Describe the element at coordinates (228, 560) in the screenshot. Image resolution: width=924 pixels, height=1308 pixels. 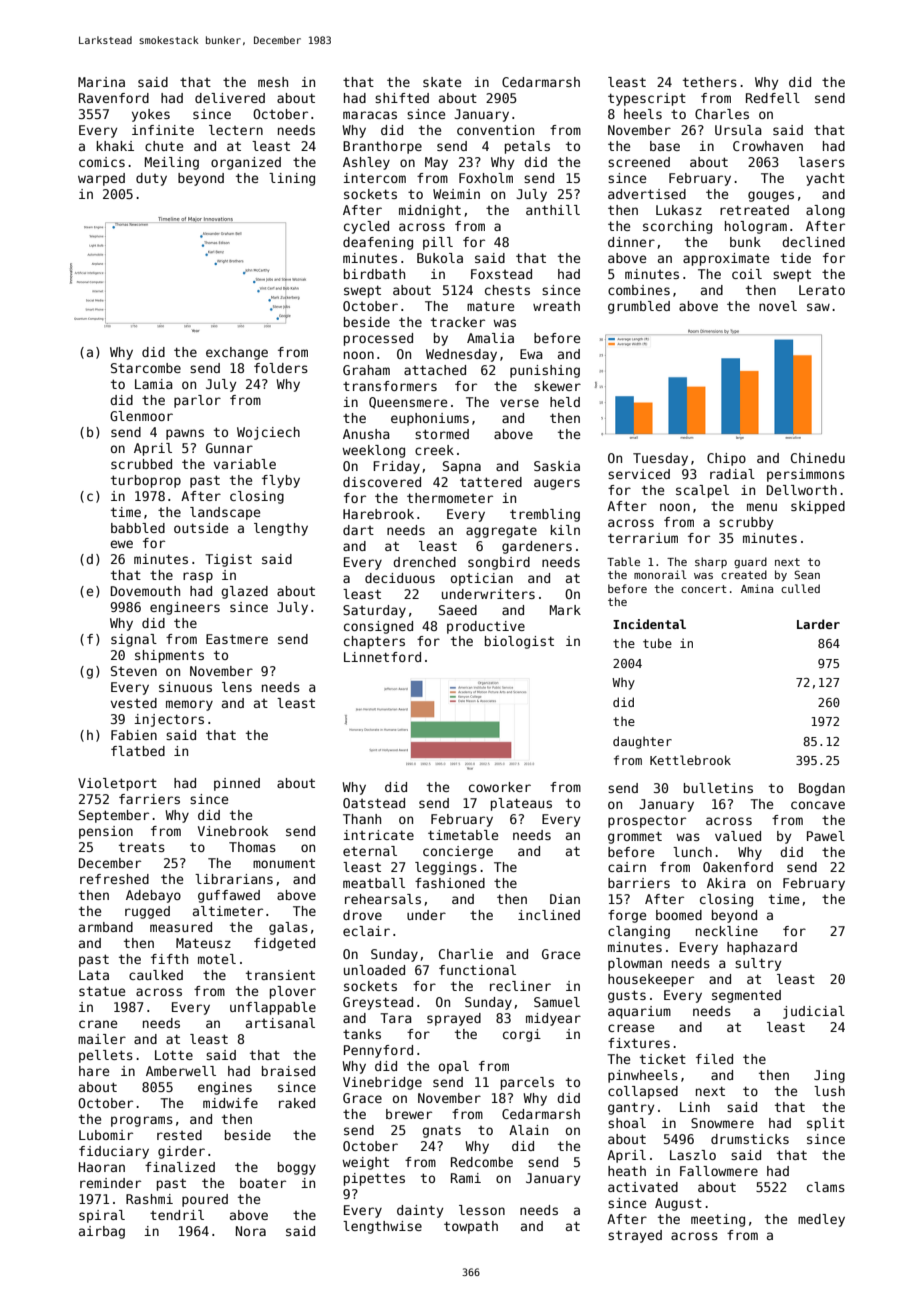
I see `Tigist` at that location.
